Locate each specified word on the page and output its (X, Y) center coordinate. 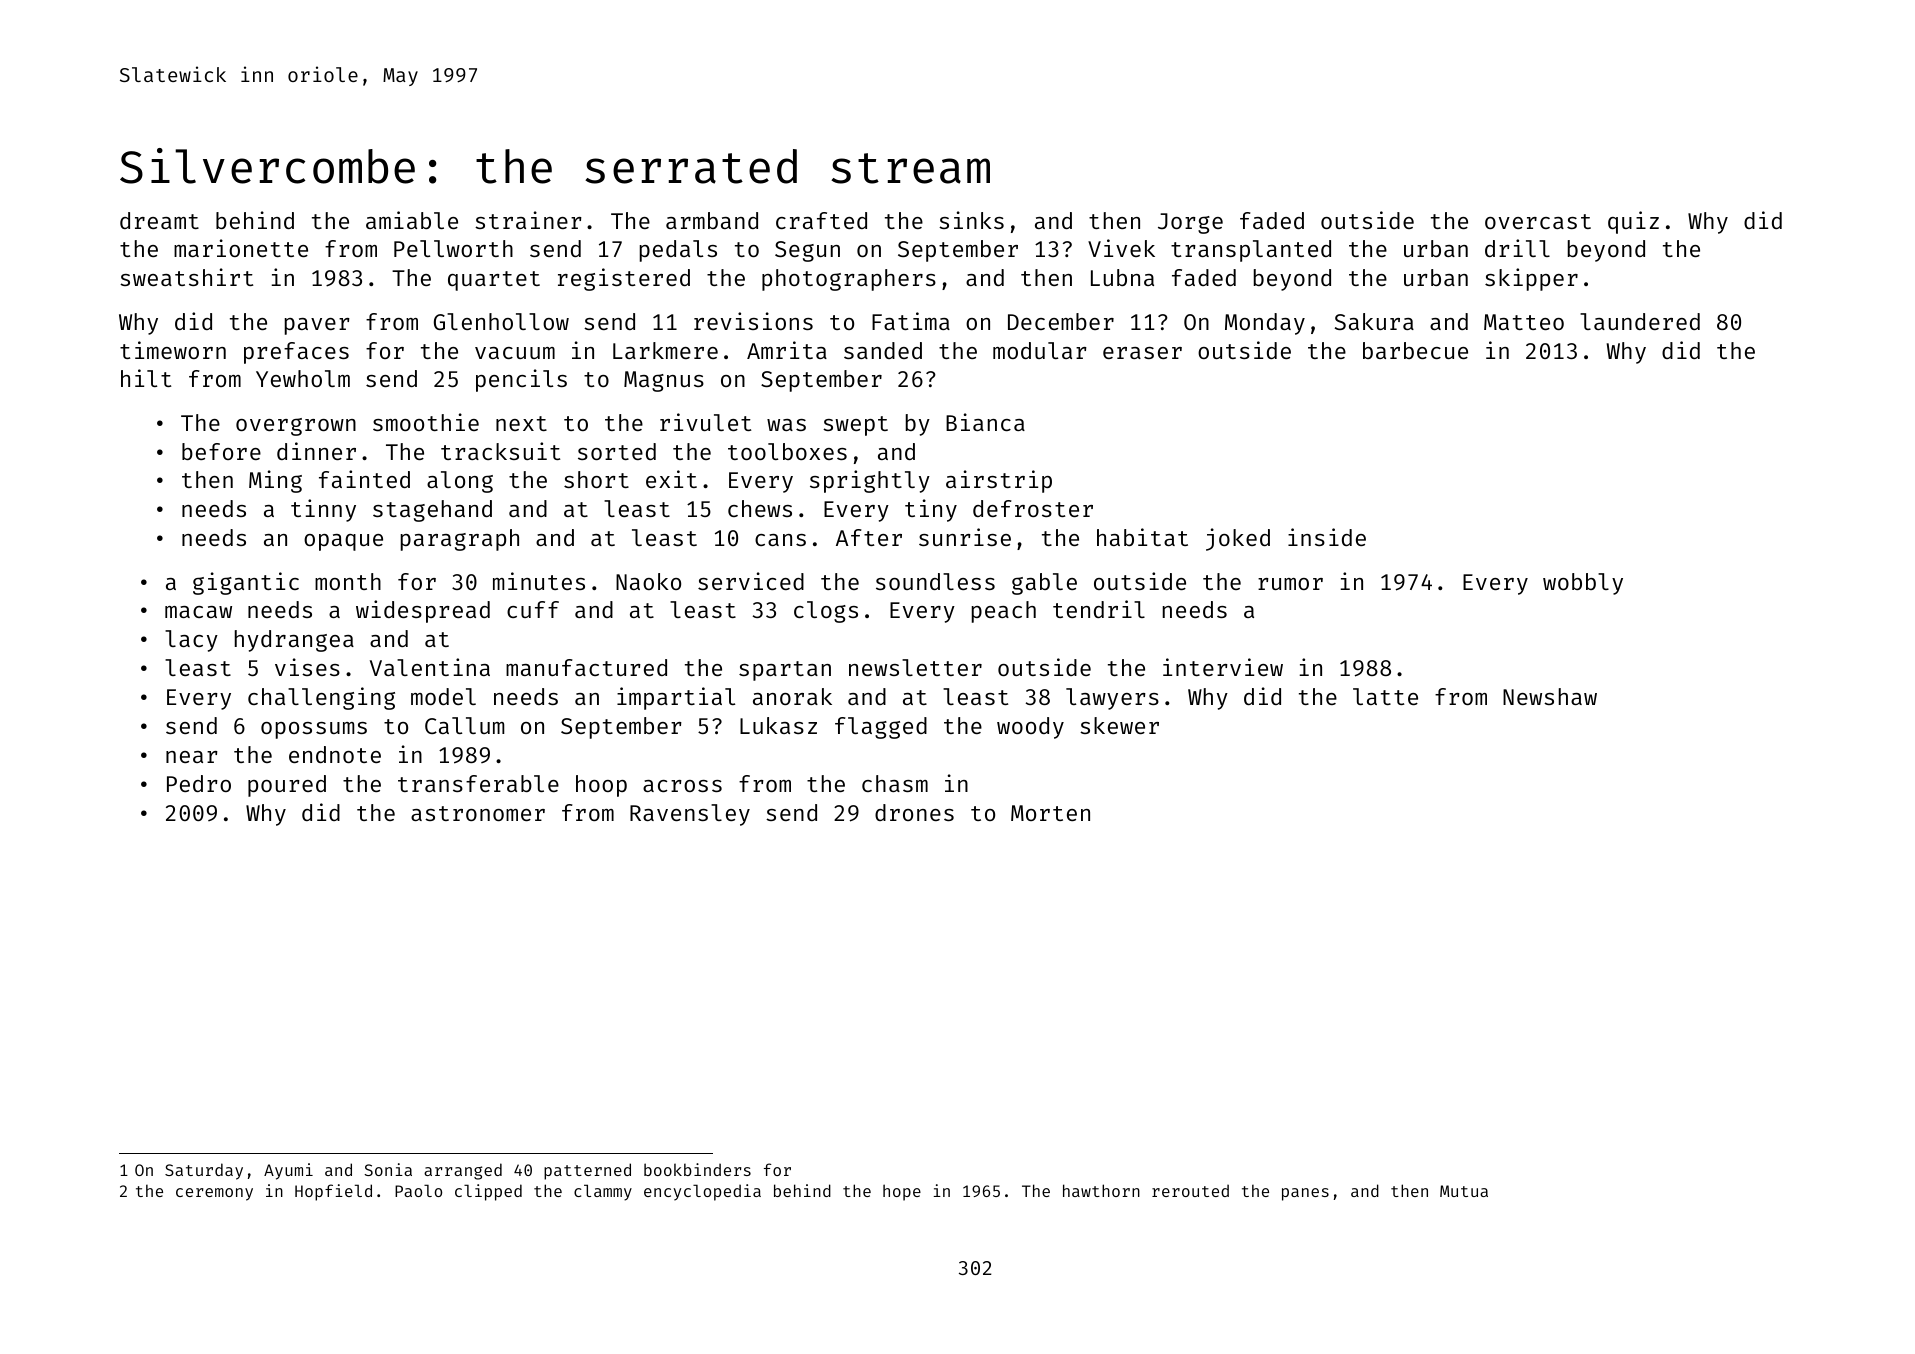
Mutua (1464, 1191)
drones (914, 812)
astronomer (478, 813)
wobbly (1583, 584)
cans (780, 540)
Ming (275, 481)
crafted (821, 220)
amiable (412, 220)
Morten (1050, 813)
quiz (1633, 222)
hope (902, 1192)
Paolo (418, 1190)
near (192, 757)
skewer (1119, 725)
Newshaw (1550, 696)
